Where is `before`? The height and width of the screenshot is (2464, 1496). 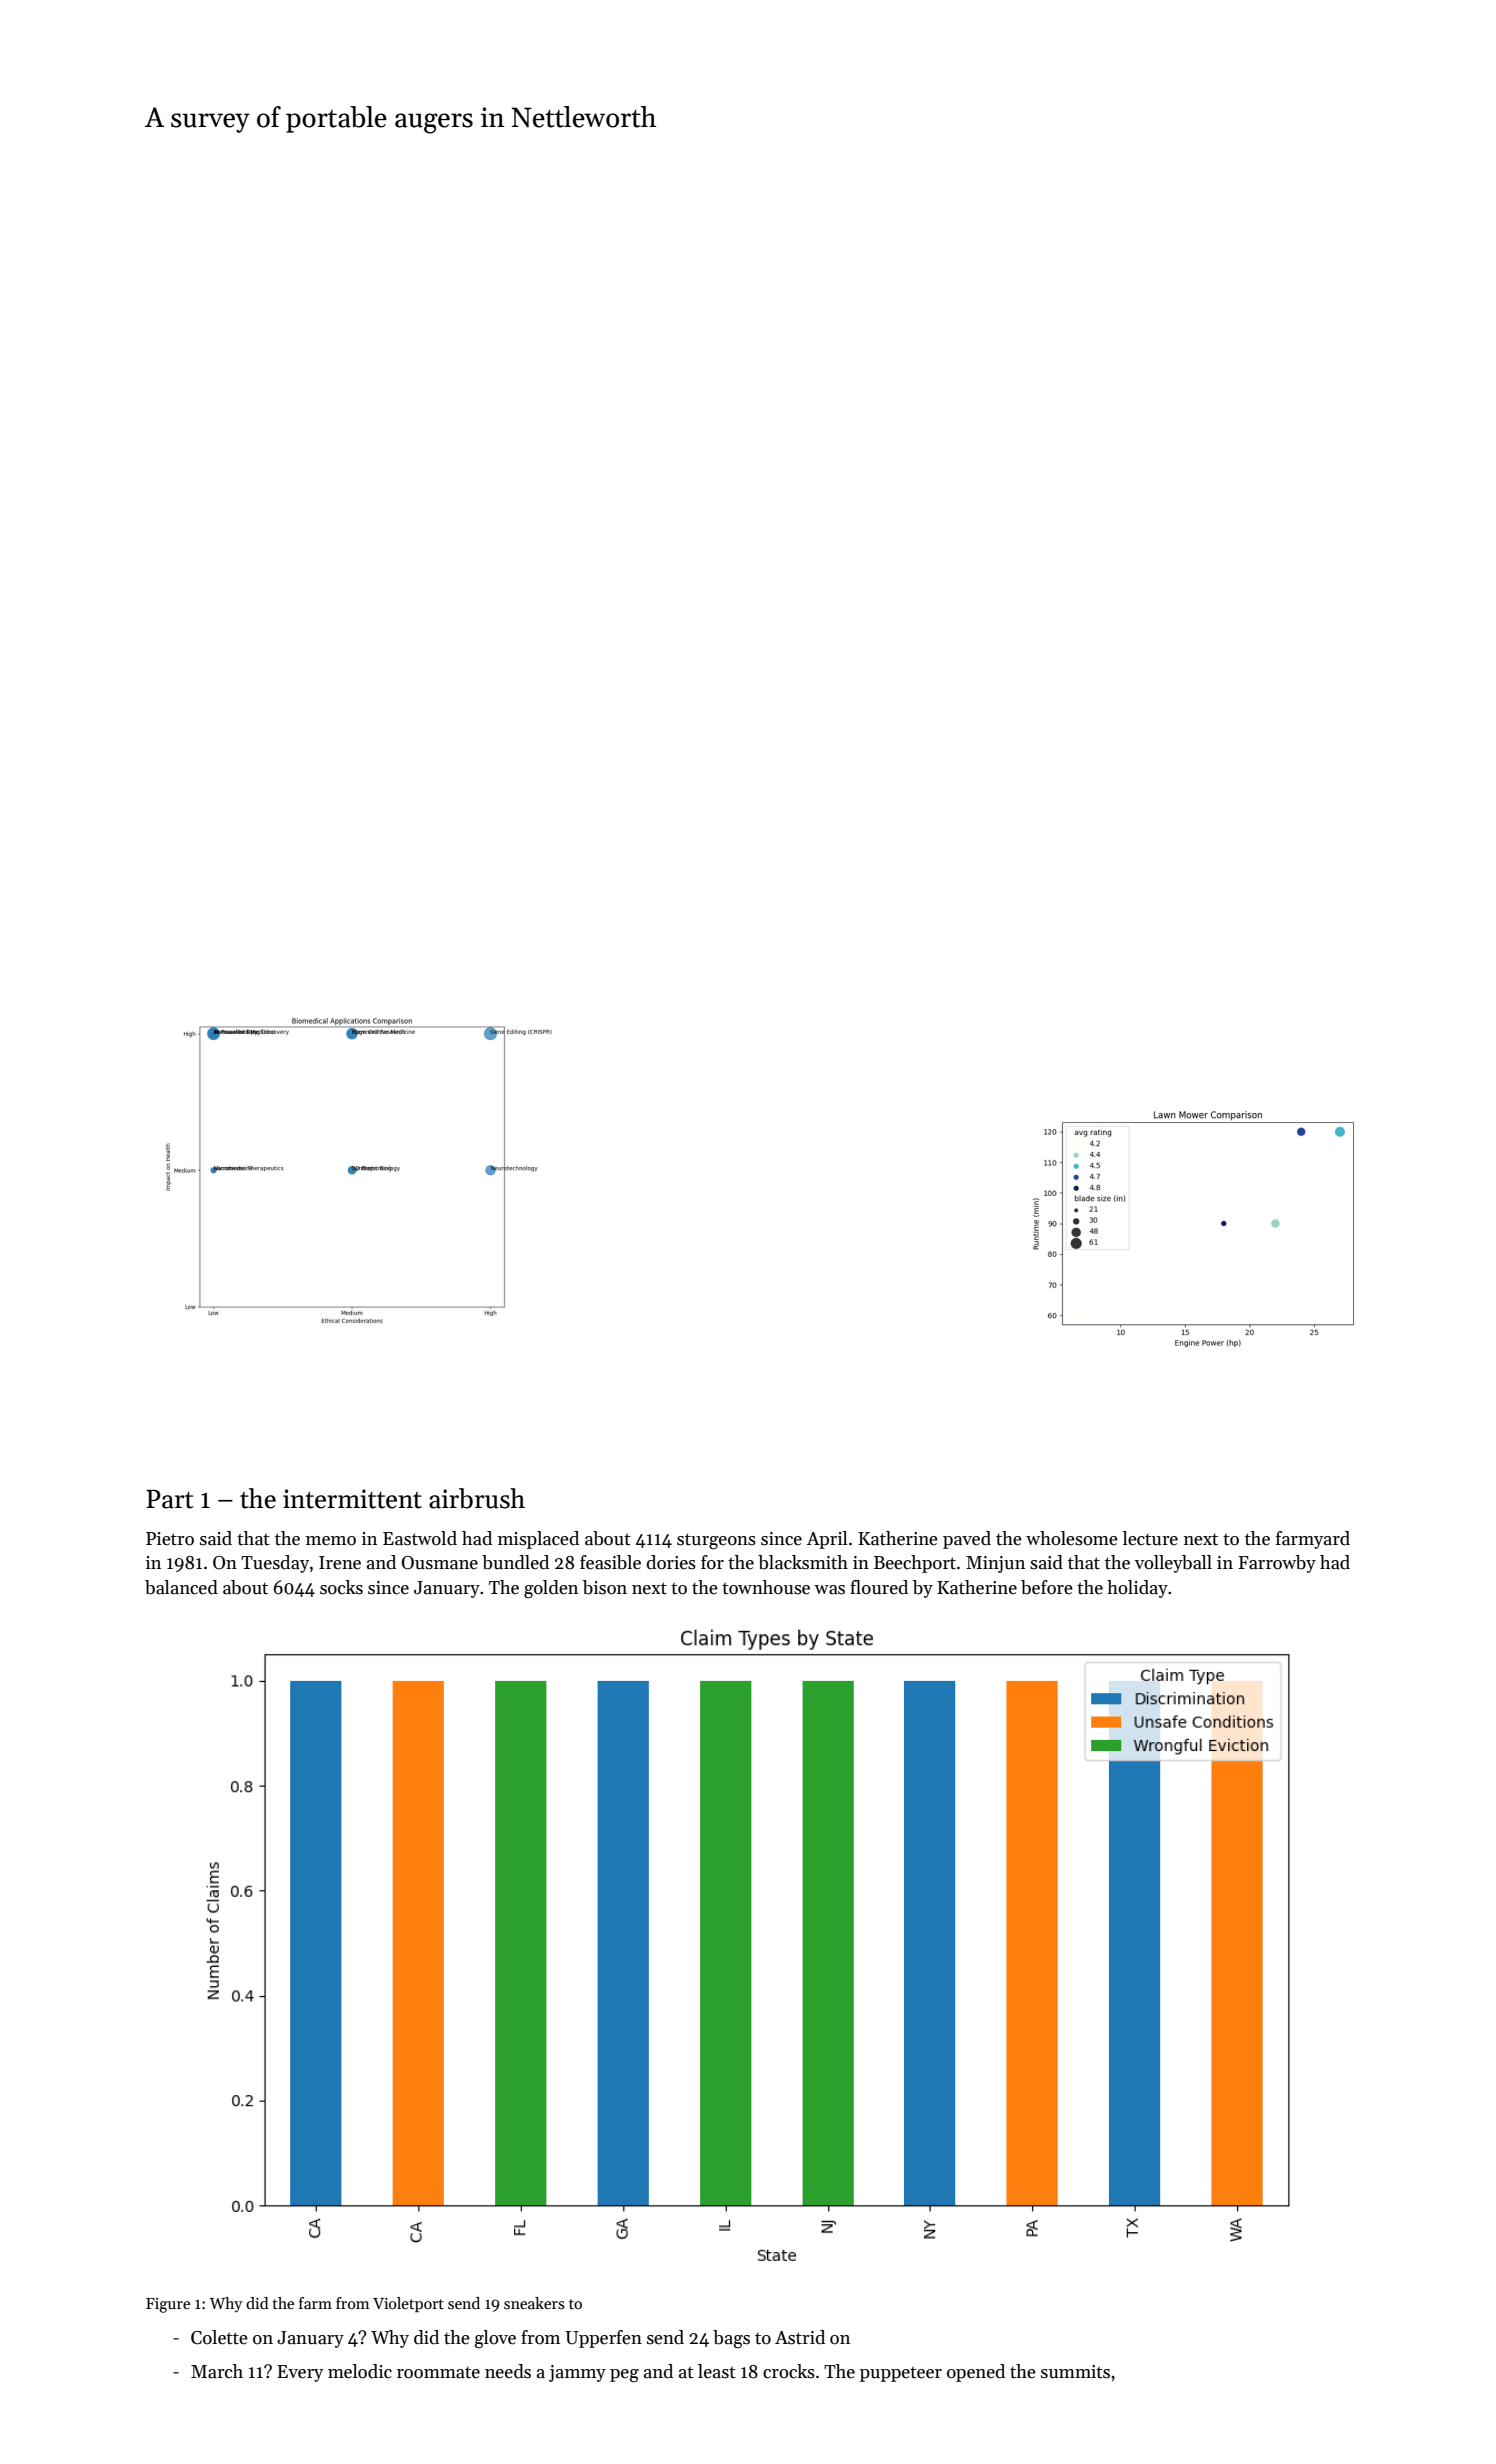 before is located at coordinates (1047, 1587).
